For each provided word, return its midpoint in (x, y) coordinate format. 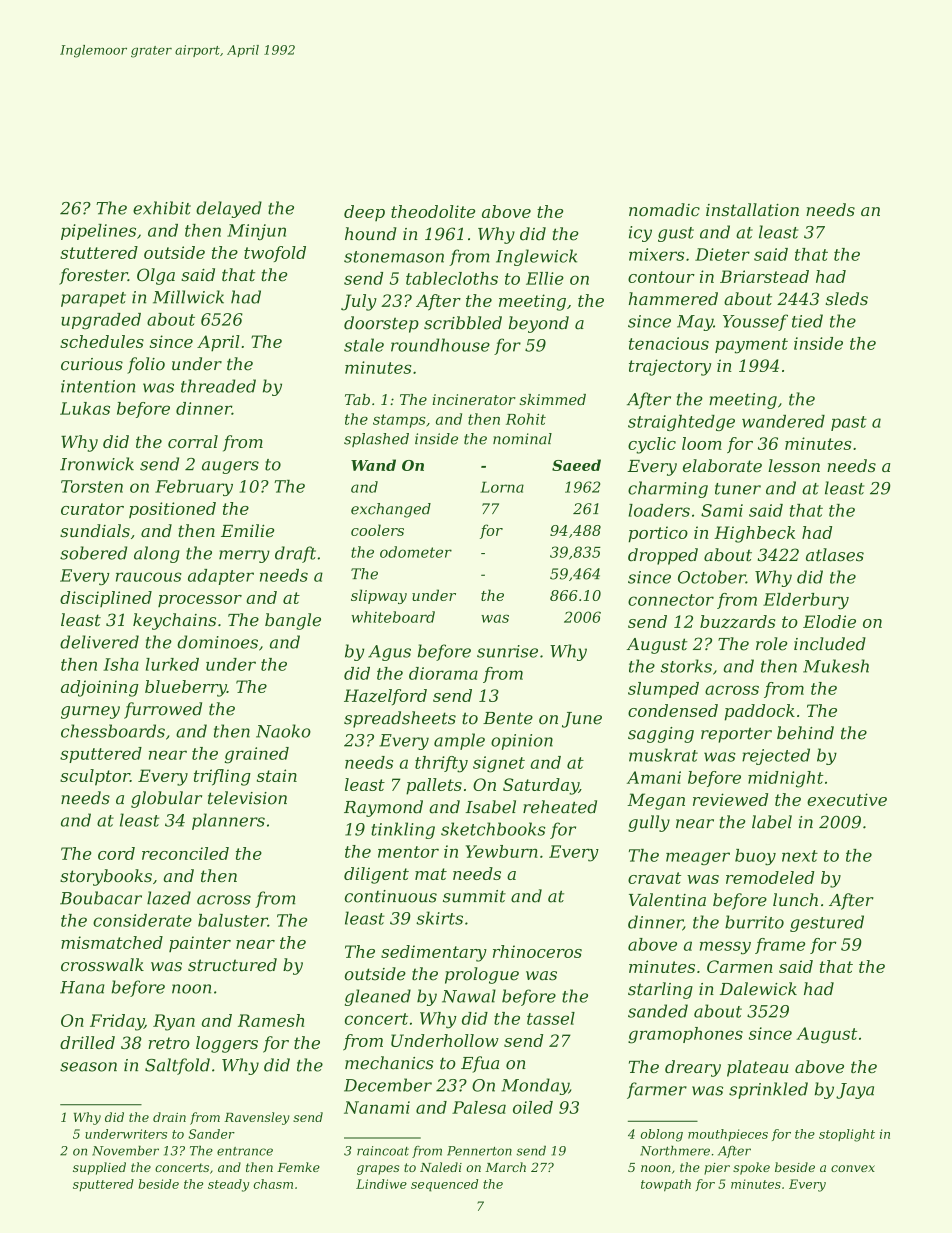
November (125, 1151)
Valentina (667, 900)
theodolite (433, 211)
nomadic (664, 210)
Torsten (92, 486)
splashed (376, 440)
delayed (229, 209)
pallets (434, 786)
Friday (117, 1022)
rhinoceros (537, 951)
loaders (659, 510)
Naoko (283, 731)
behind (805, 733)
